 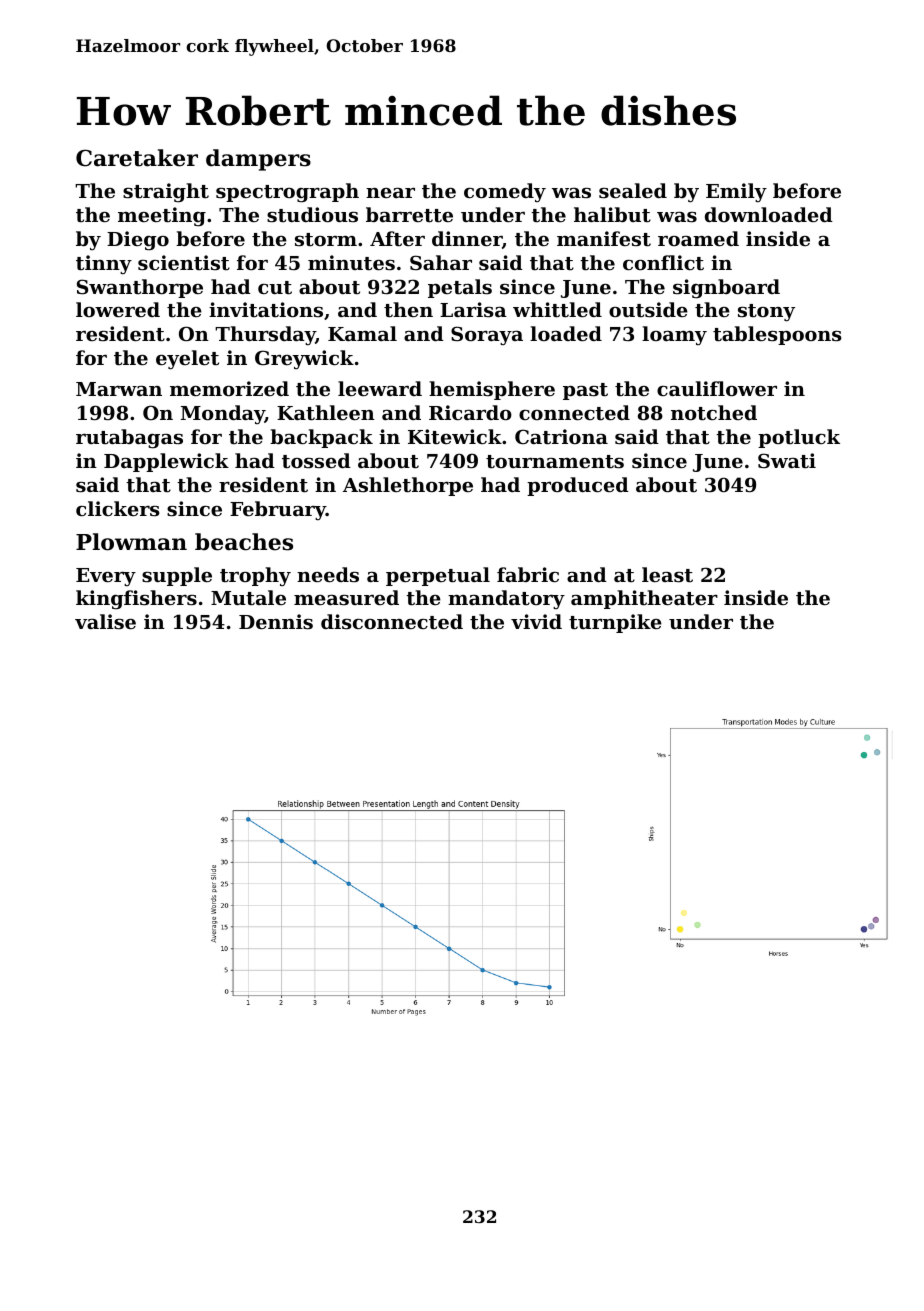 What do you see at coordinates (667, 575) in the screenshot?
I see `least` at bounding box center [667, 575].
